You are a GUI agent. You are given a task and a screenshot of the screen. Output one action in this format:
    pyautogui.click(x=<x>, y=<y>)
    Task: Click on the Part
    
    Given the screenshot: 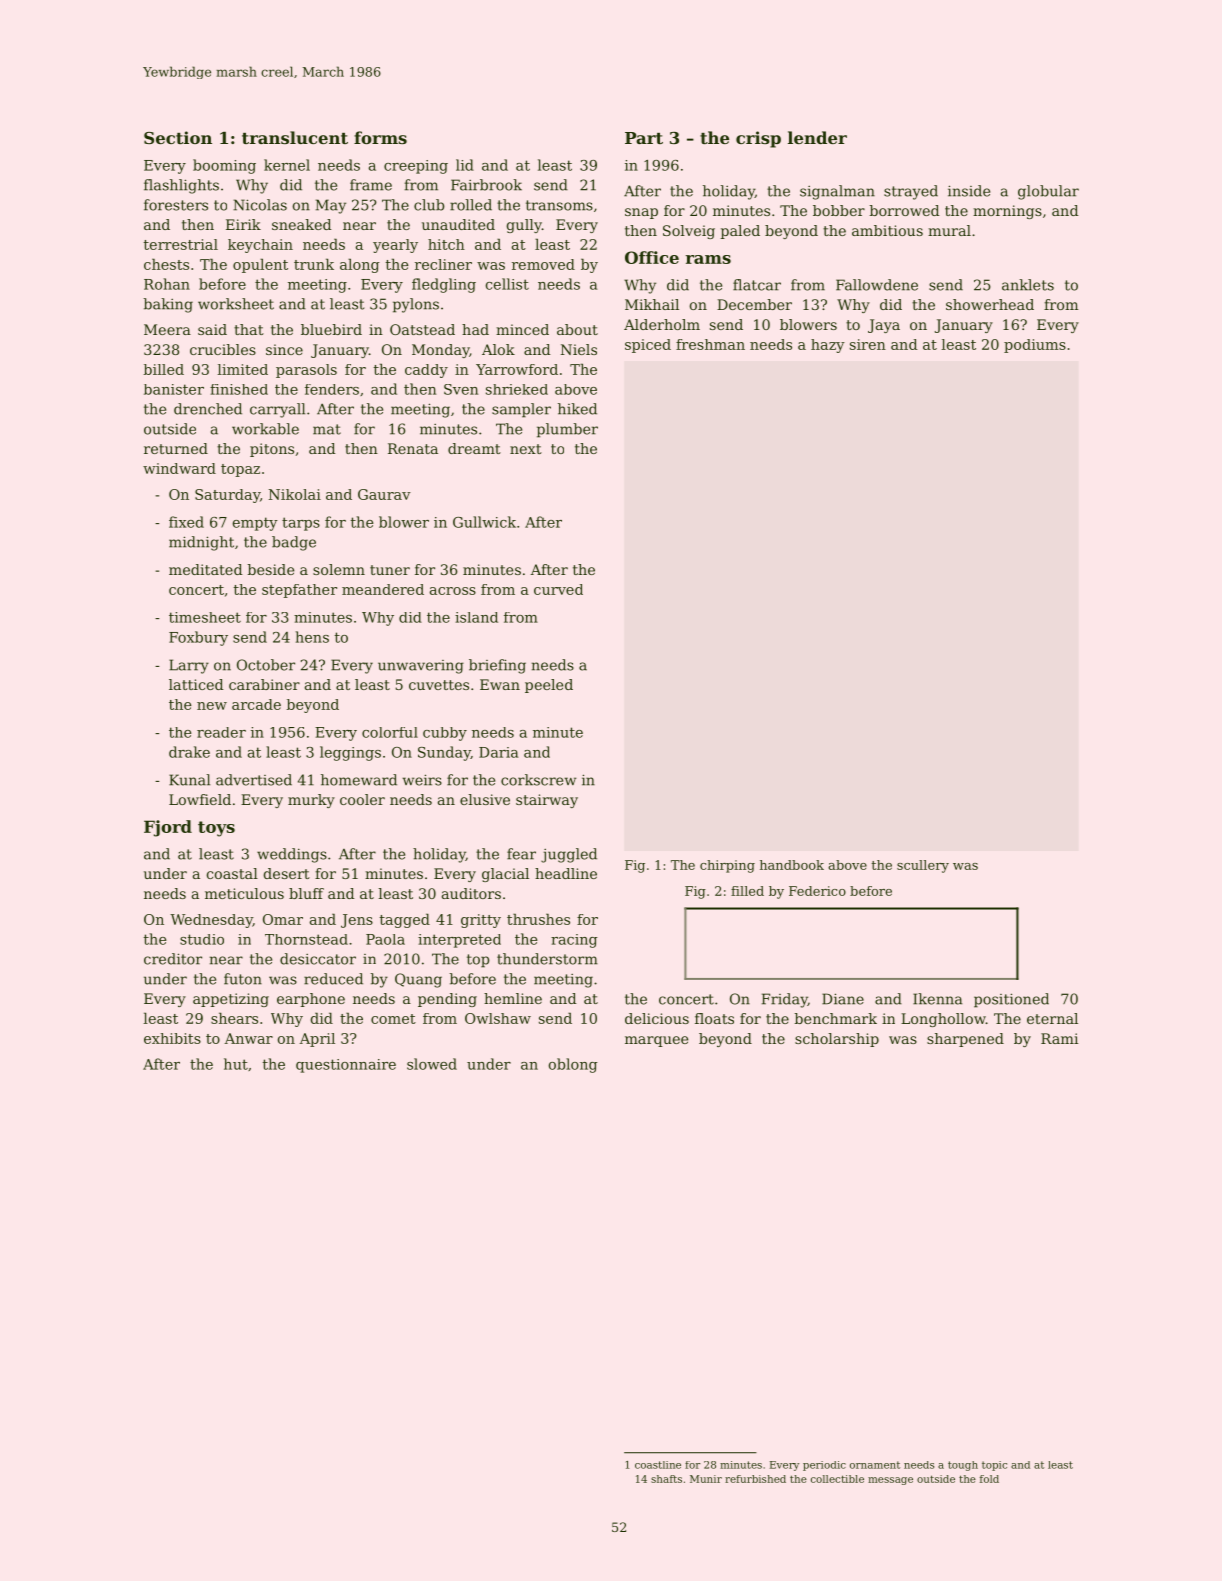 What is the action you would take?
    pyautogui.click(x=644, y=138)
